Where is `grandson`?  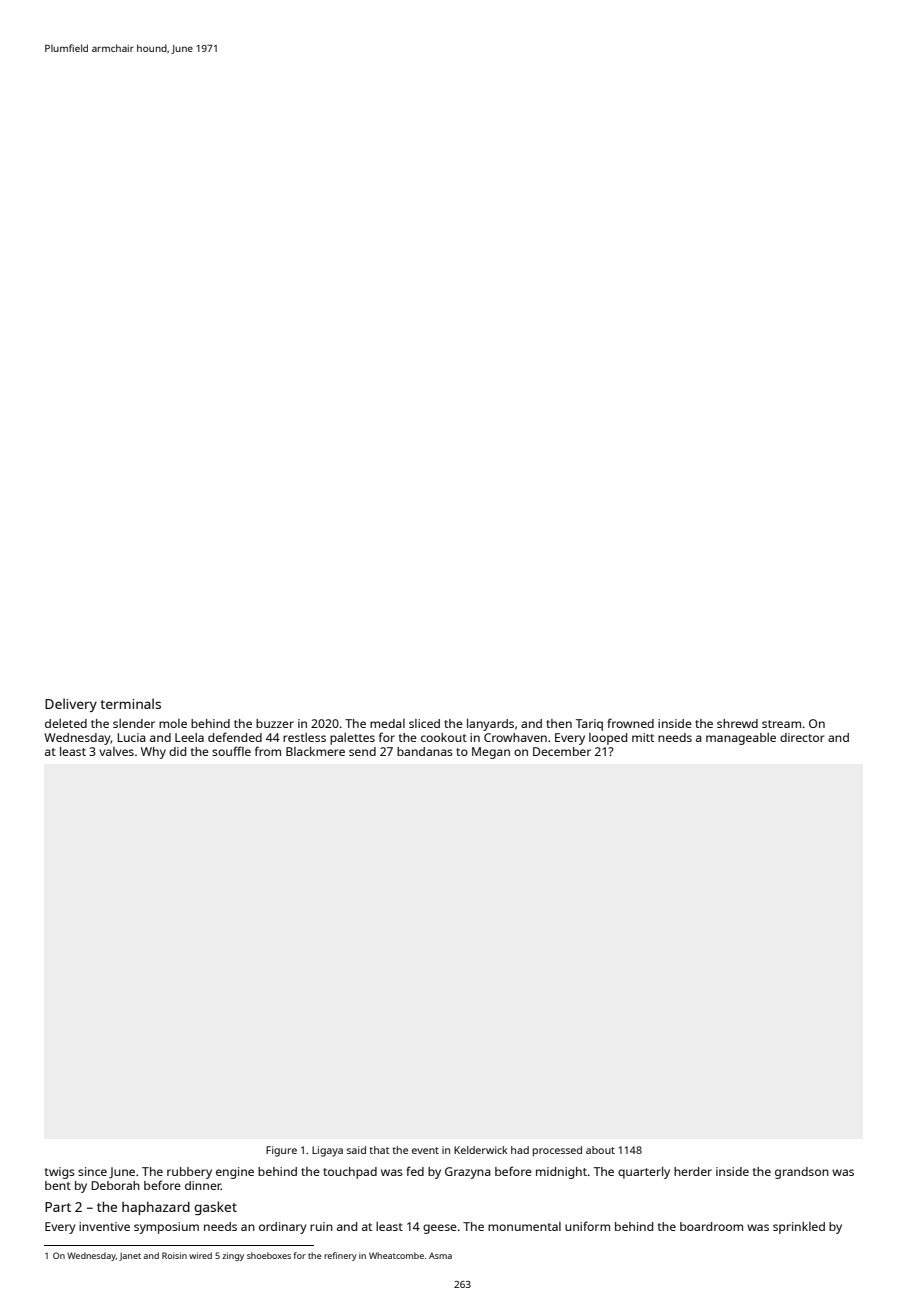 grandson is located at coordinates (802, 1173).
